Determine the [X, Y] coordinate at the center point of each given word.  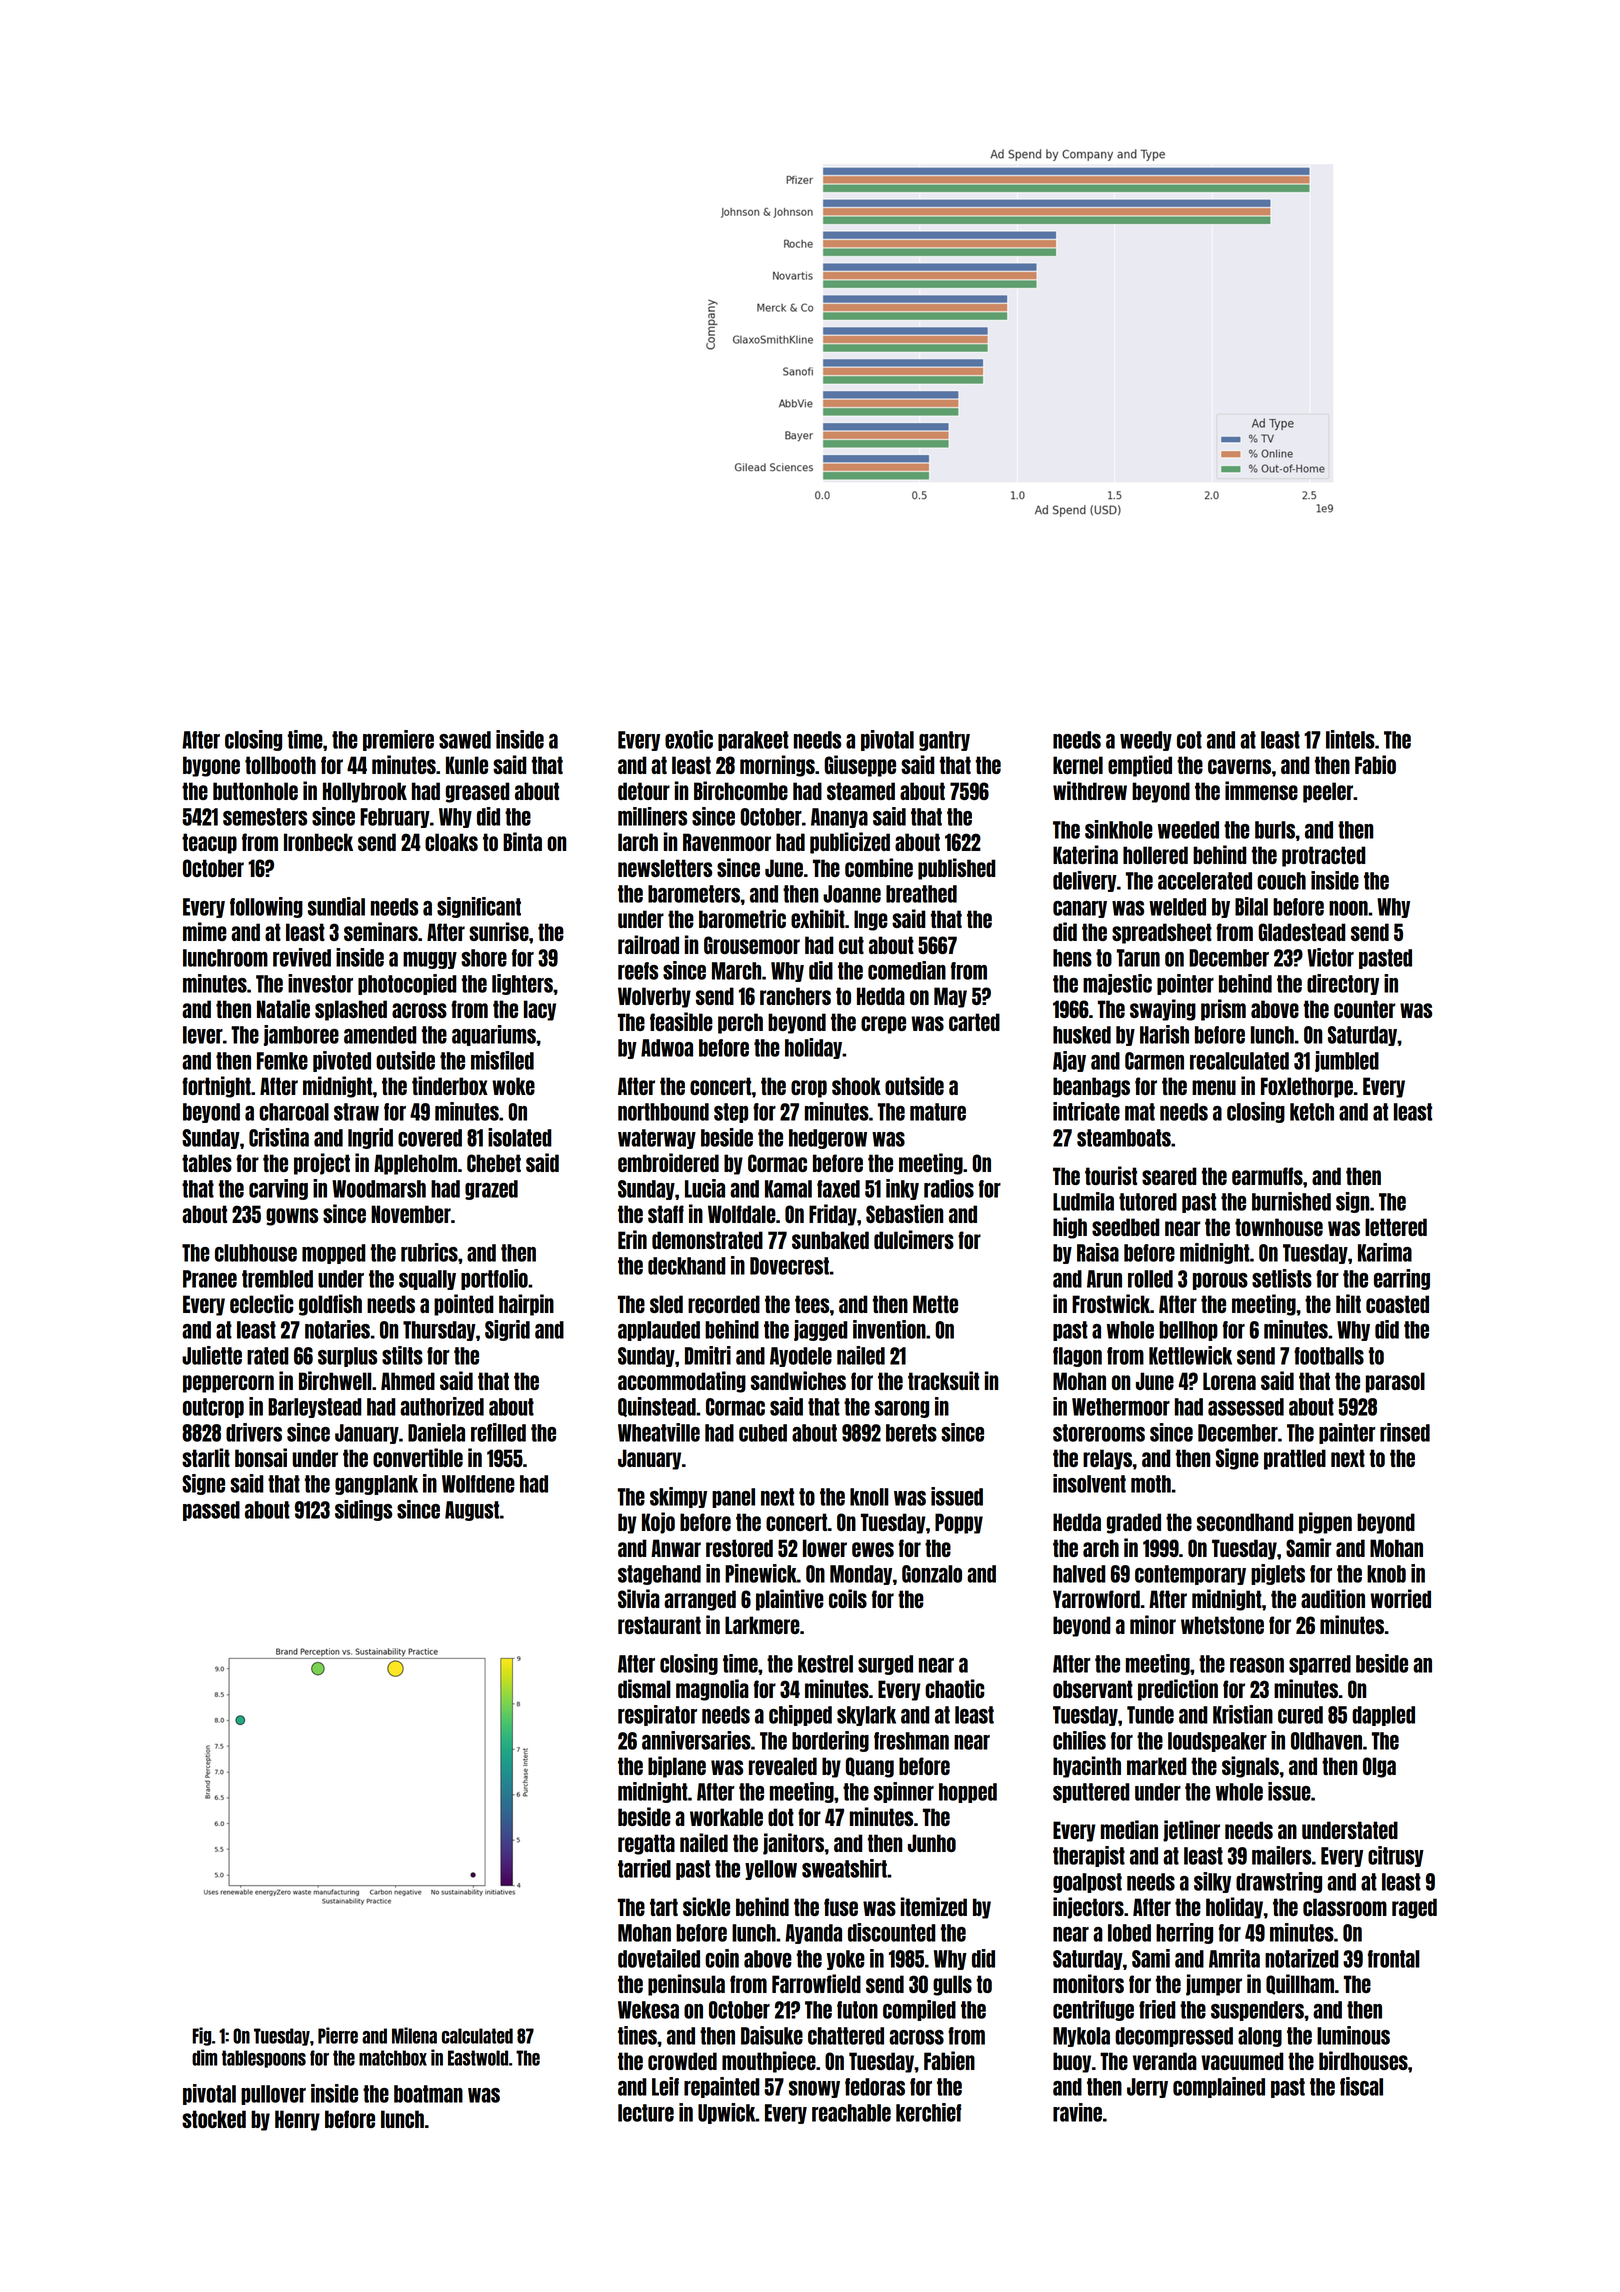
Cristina [279, 1137]
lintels [1350, 739]
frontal [1394, 1959]
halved [1079, 1574]
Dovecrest [789, 1266]
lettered [1396, 1227]
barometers [694, 894]
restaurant [659, 1625]
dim [204, 2057]
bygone [211, 766]
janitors [793, 1844]
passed [211, 1511]
